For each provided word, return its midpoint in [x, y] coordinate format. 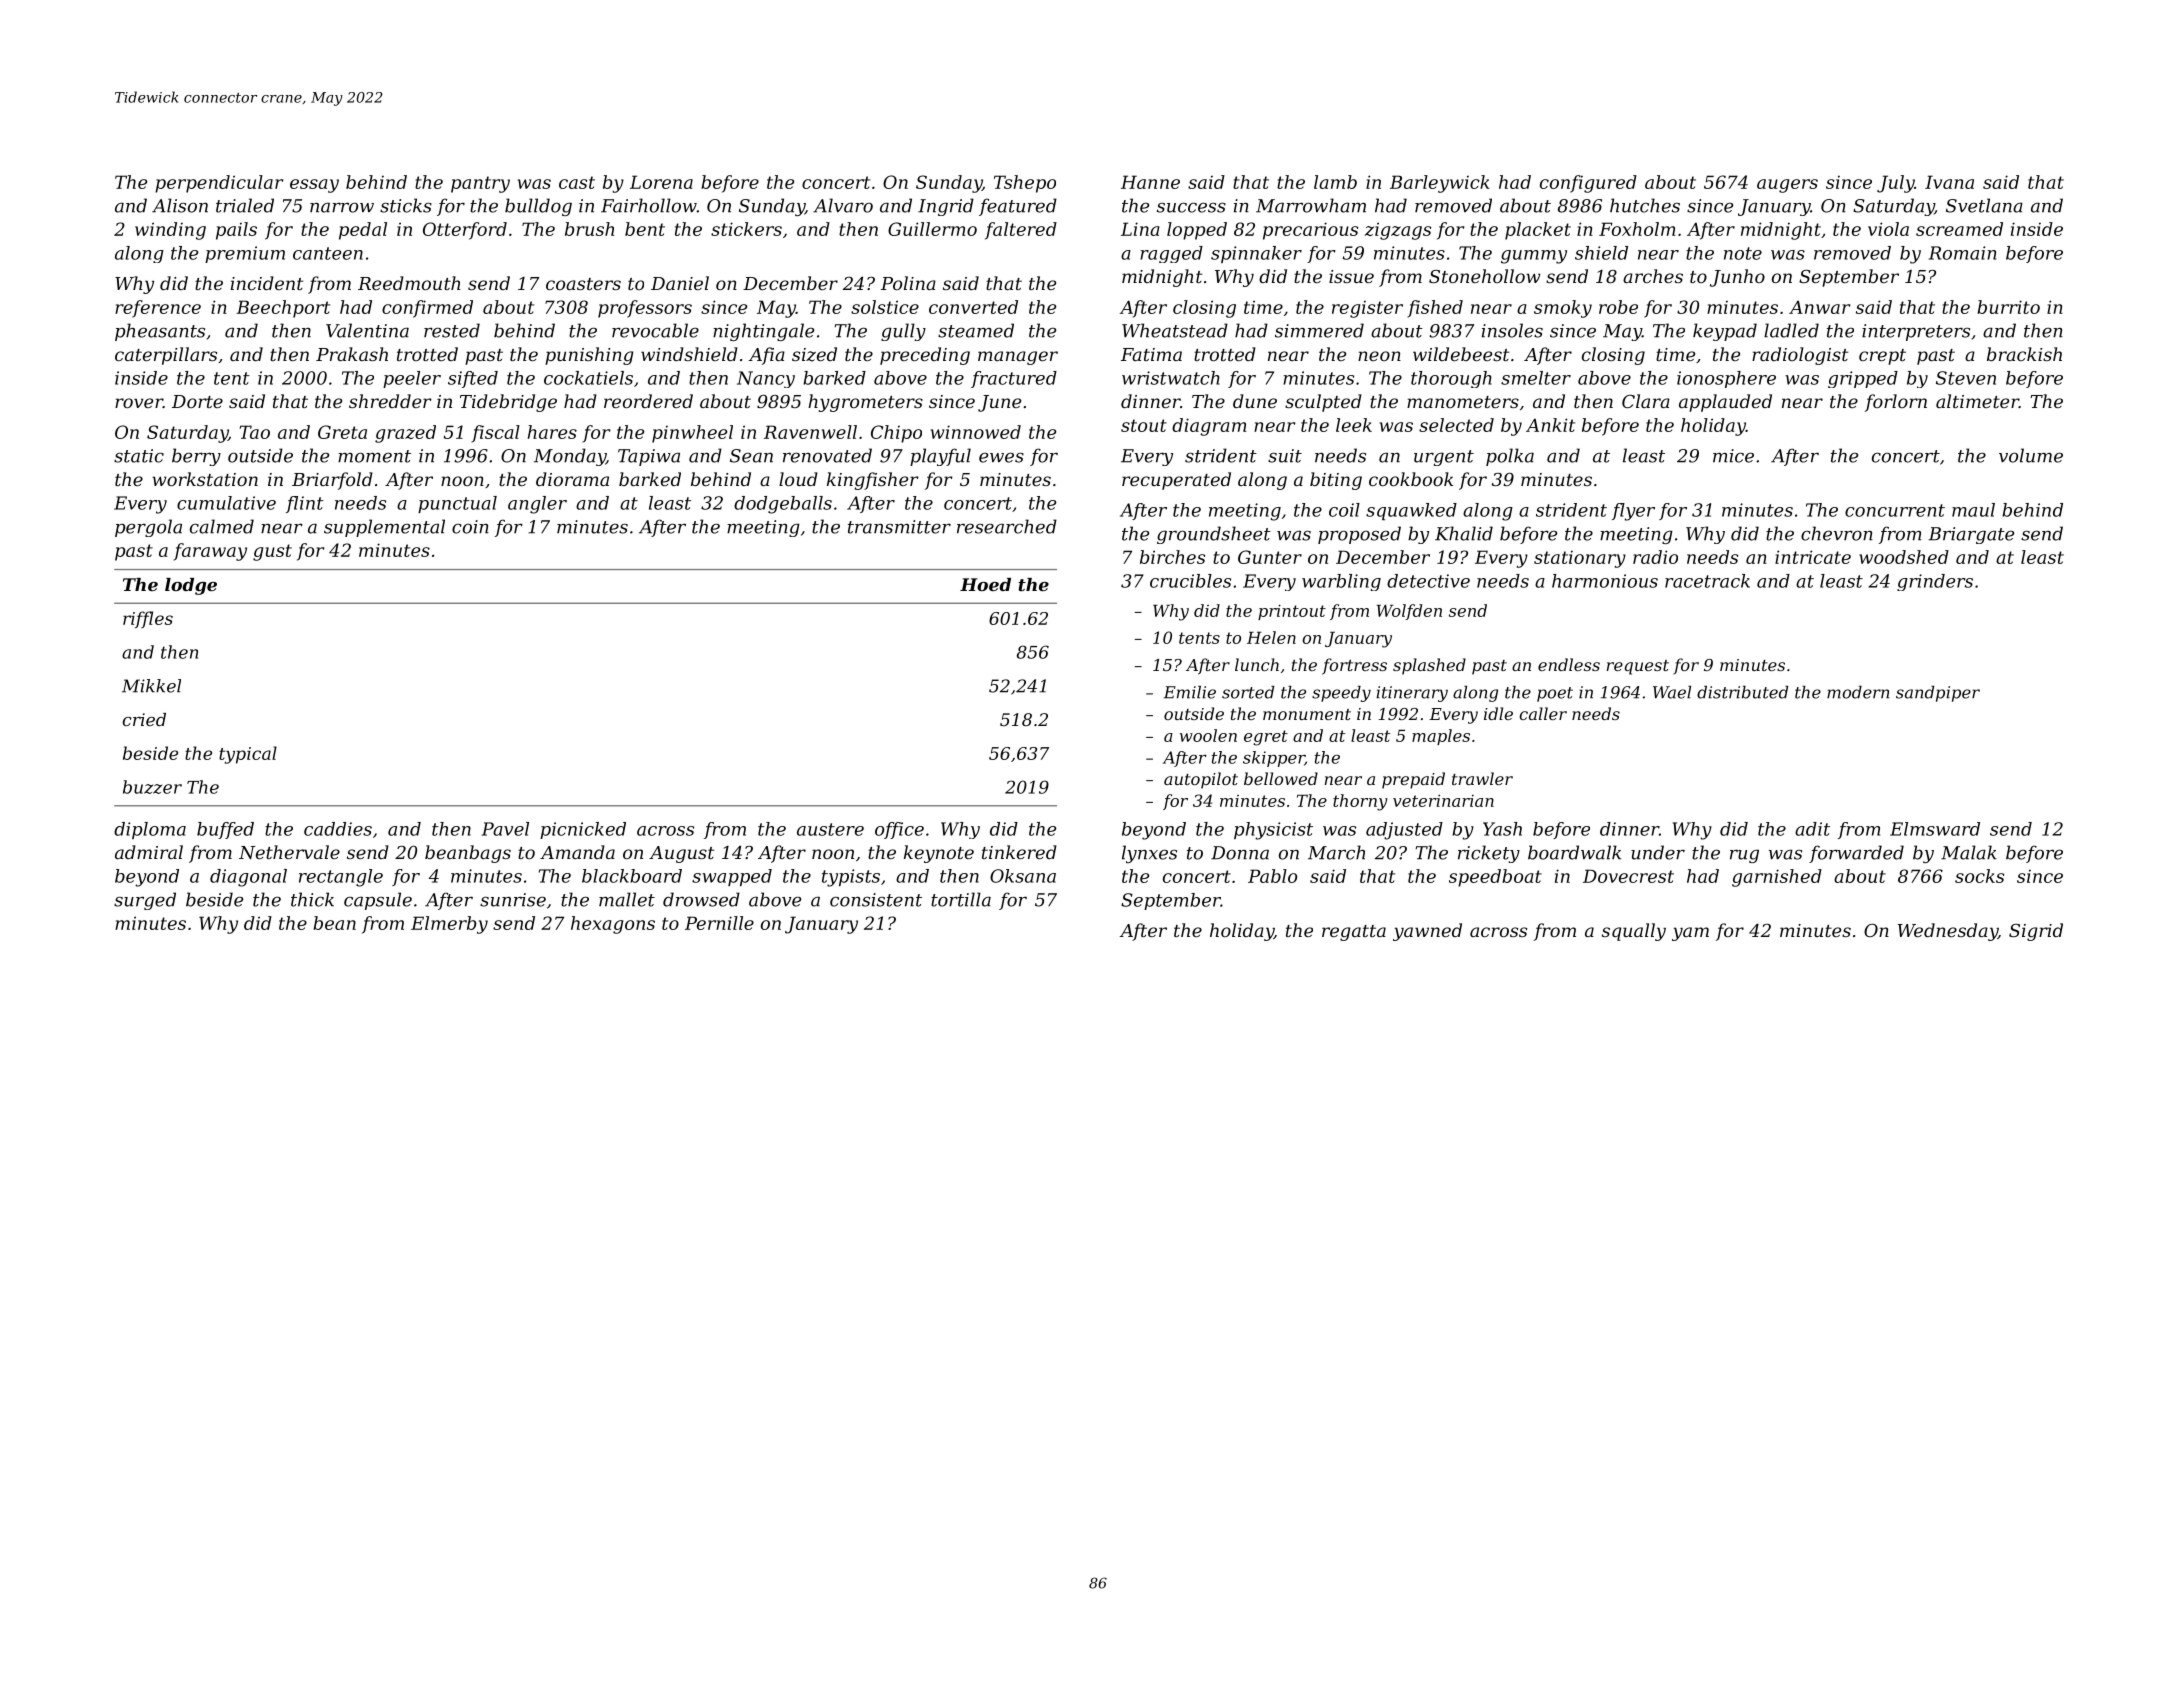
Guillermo [932, 229]
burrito [2008, 307]
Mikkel [151, 686]
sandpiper [1938, 694]
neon [1379, 356]
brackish [2024, 354]
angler [537, 505]
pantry [480, 184]
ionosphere [1726, 379]
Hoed [985, 584]
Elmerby [449, 925]
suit [1285, 456]
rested [452, 330]
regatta [1354, 933]
